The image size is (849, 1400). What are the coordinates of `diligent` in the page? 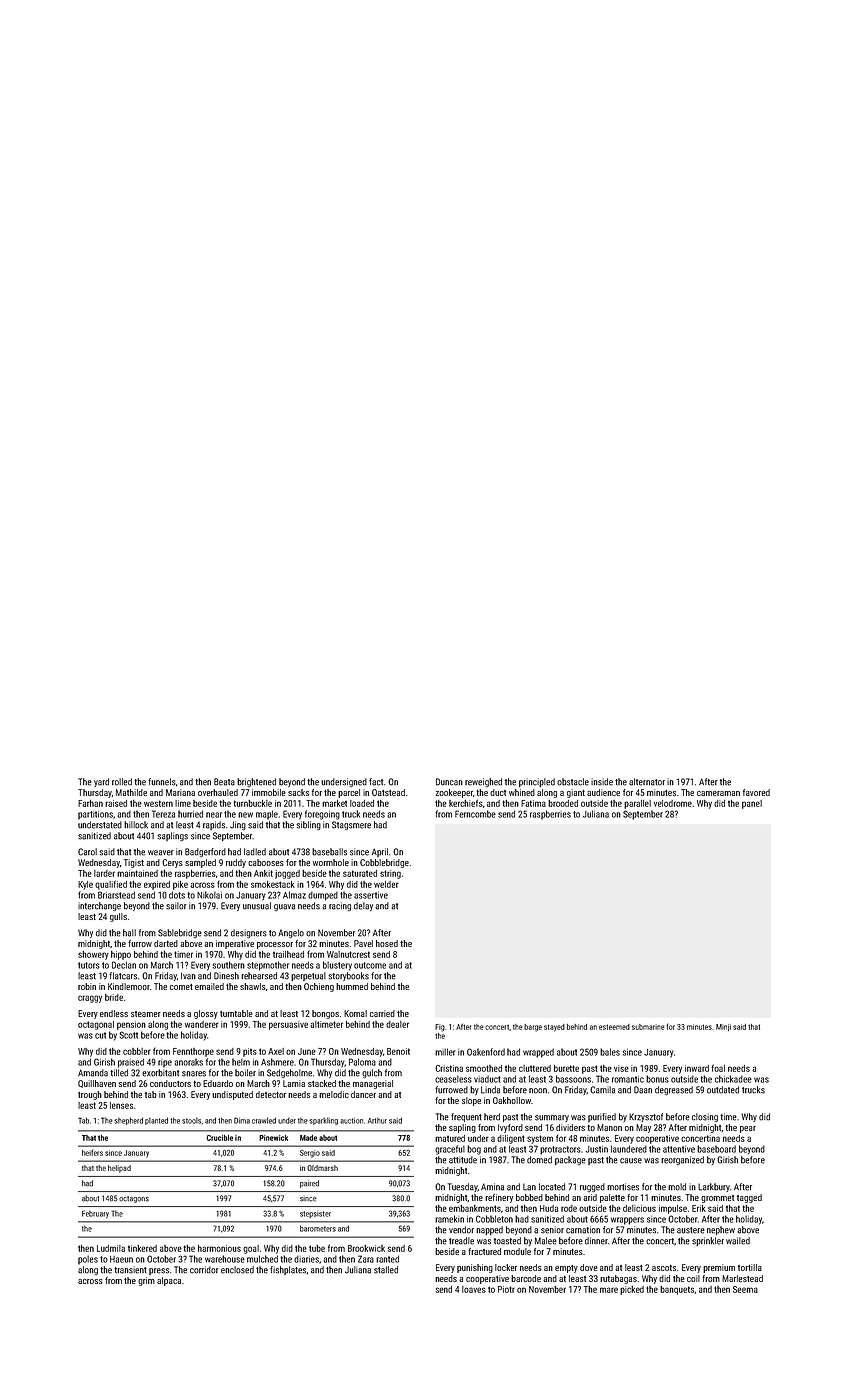 It's located at (511, 1139).
